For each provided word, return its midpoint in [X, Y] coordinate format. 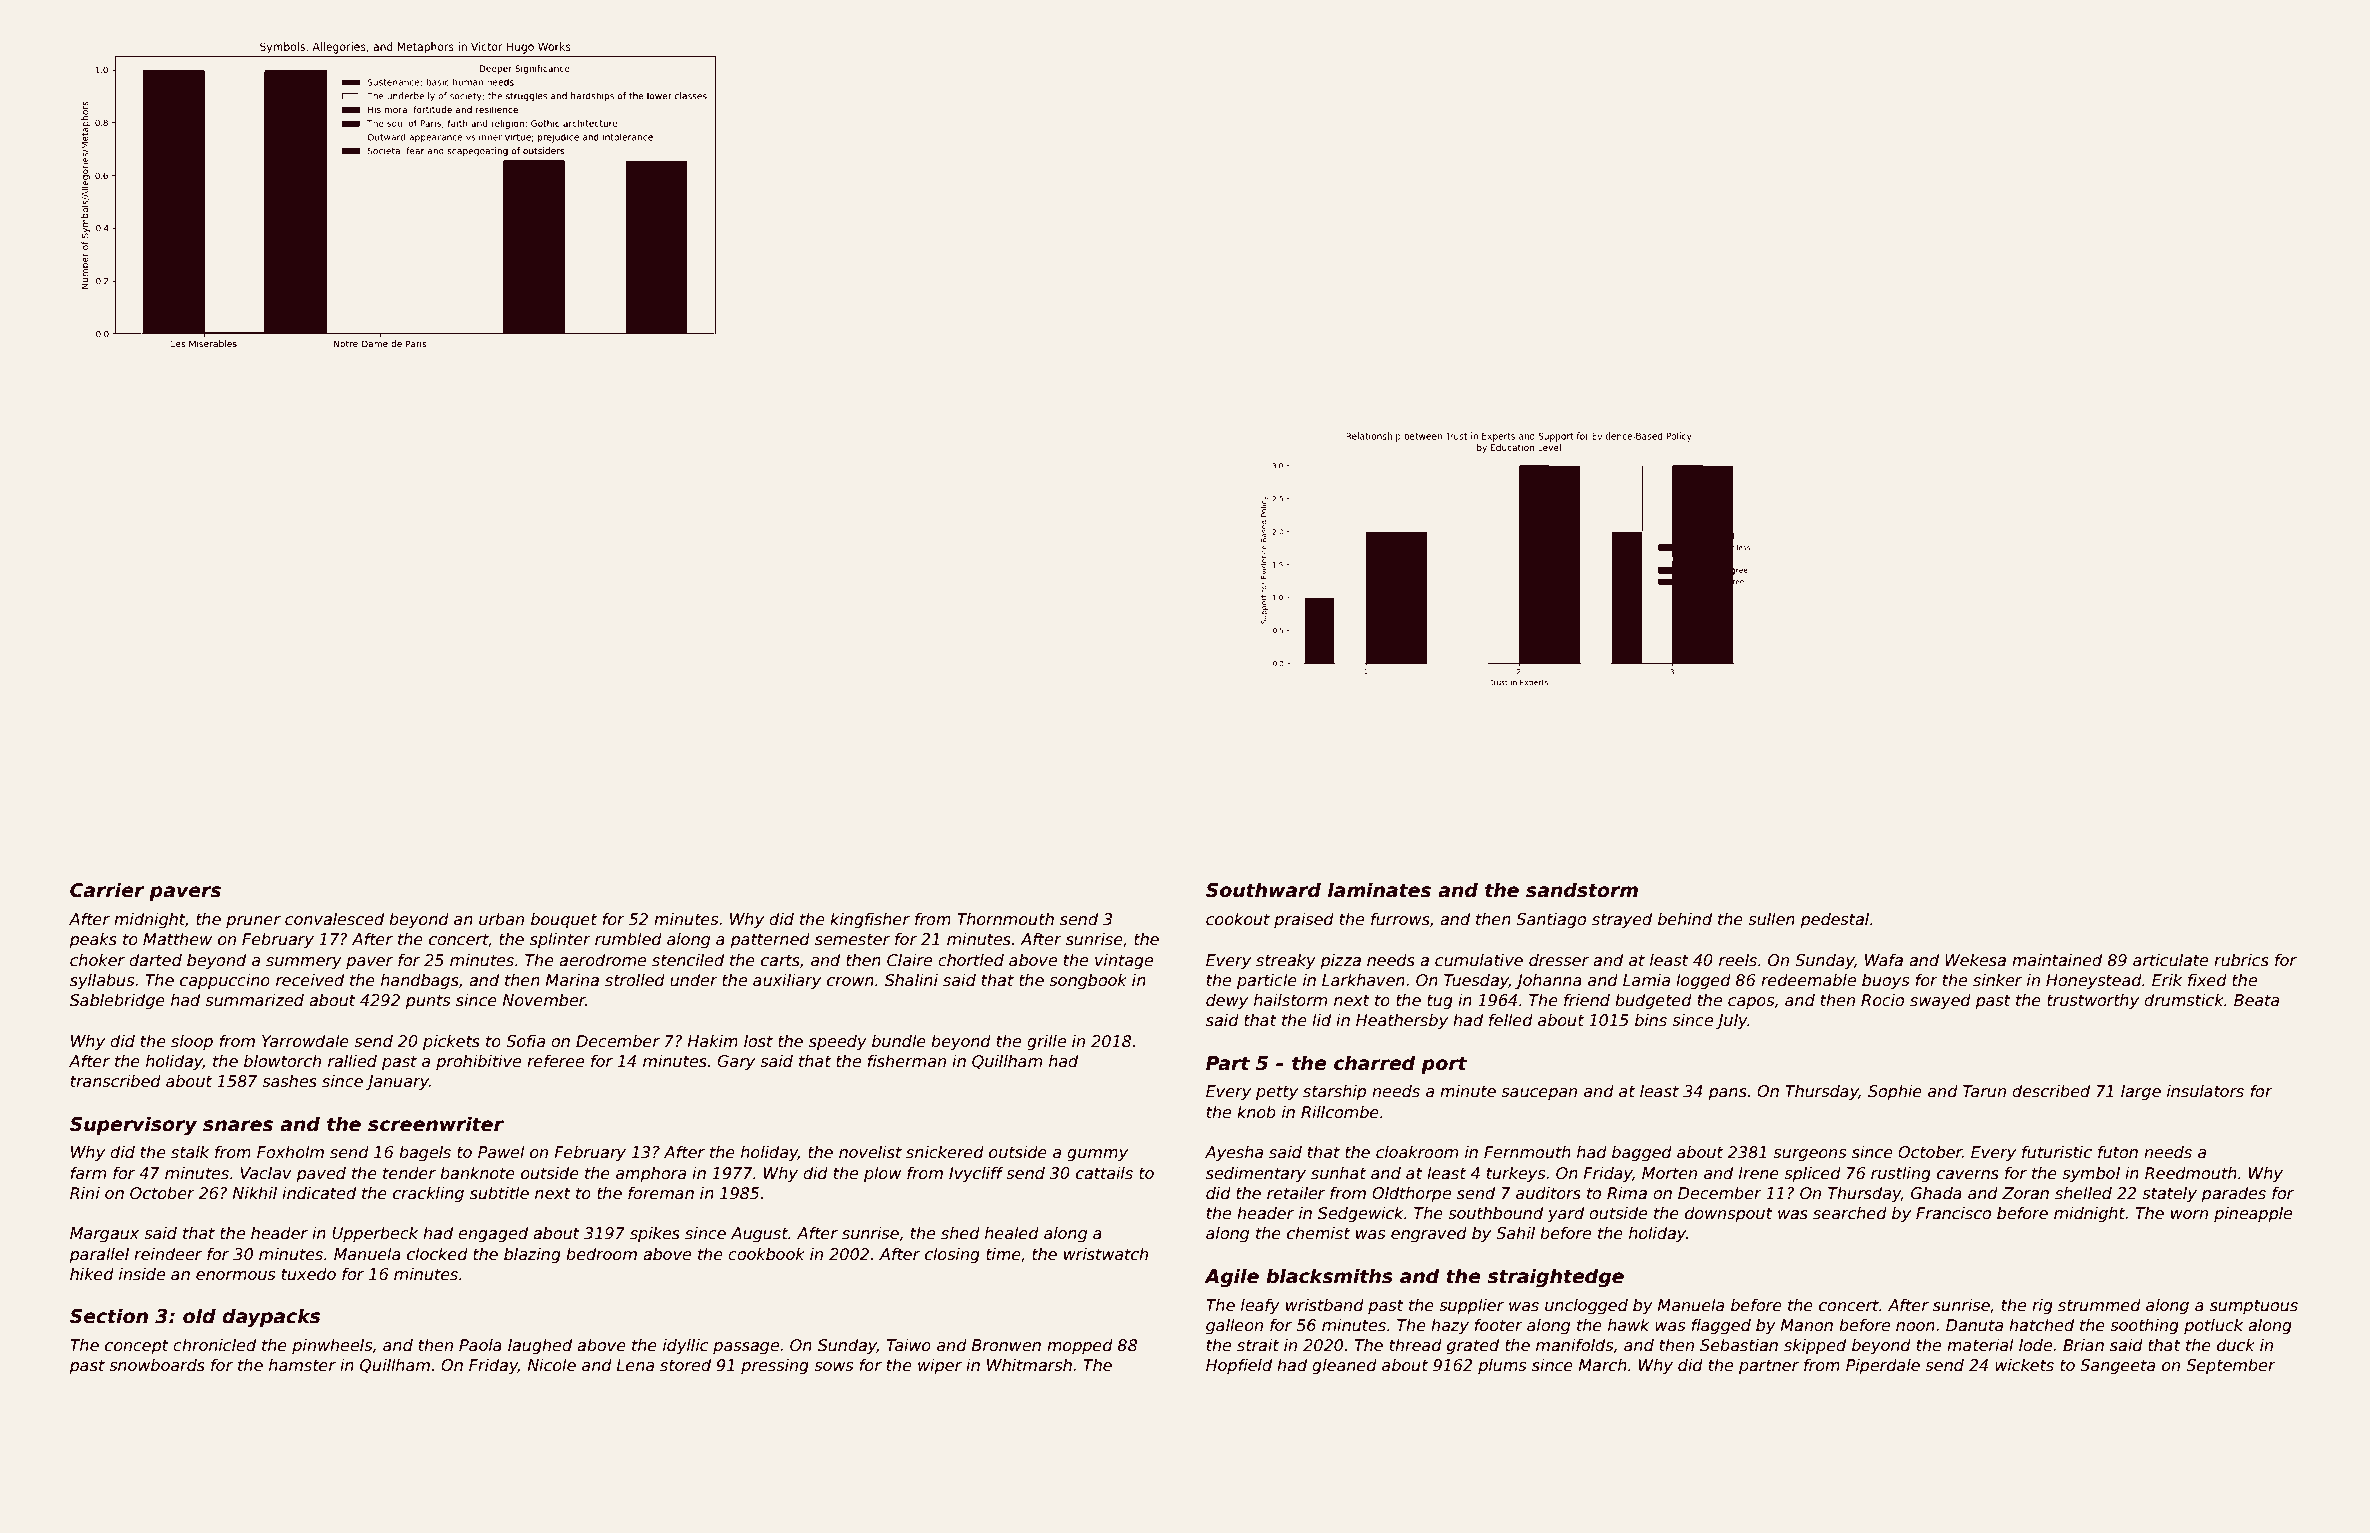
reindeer [168, 1254]
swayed [1940, 1002]
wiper [940, 1367]
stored [685, 1365]
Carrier [107, 890]
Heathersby [1402, 1022]
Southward [1263, 890]
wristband [1325, 1305]
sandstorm [1582, 890]
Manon [1806, 1325]
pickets [451, 1043]
